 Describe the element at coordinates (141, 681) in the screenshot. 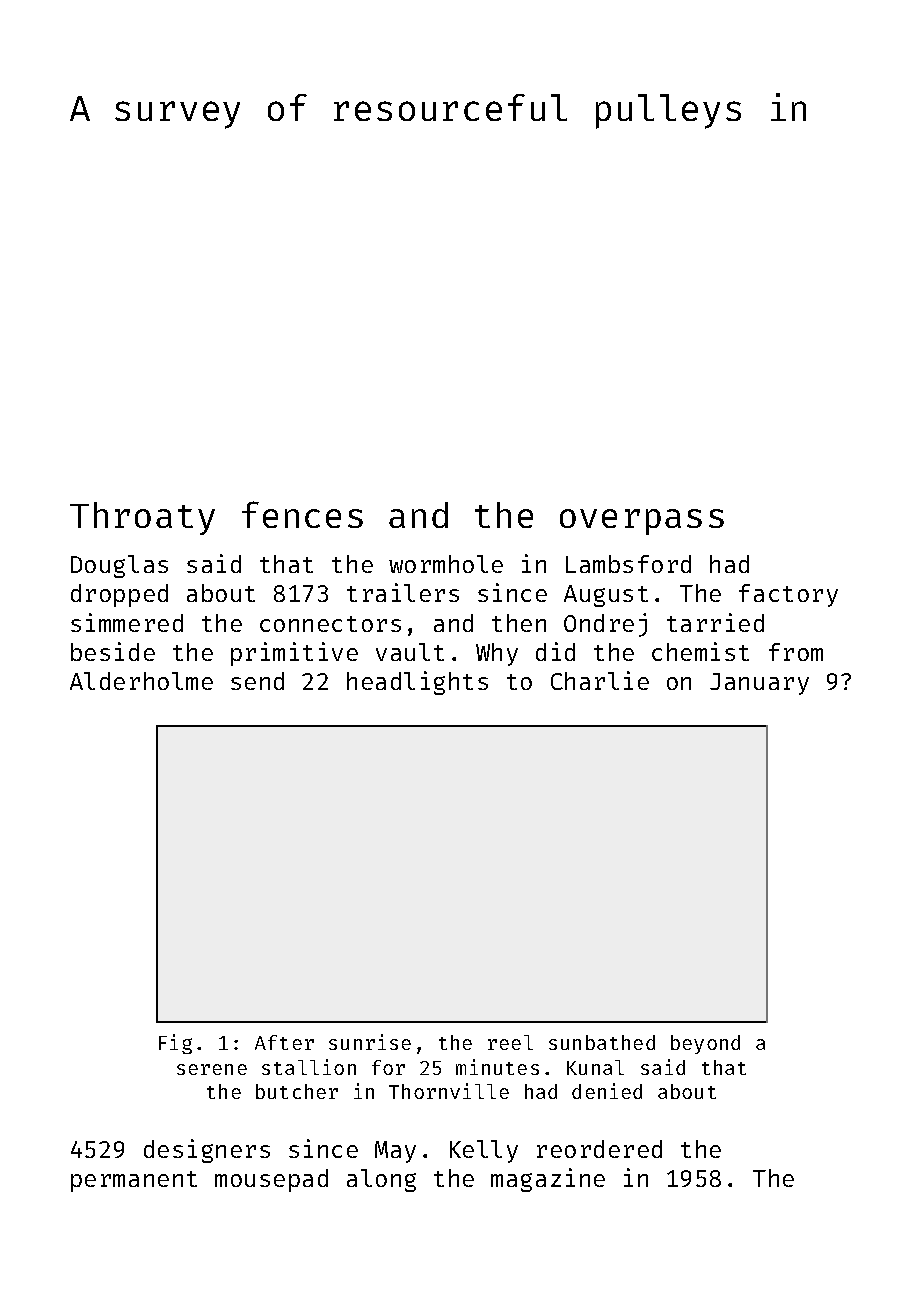

I see `Alderholme` at that location.
